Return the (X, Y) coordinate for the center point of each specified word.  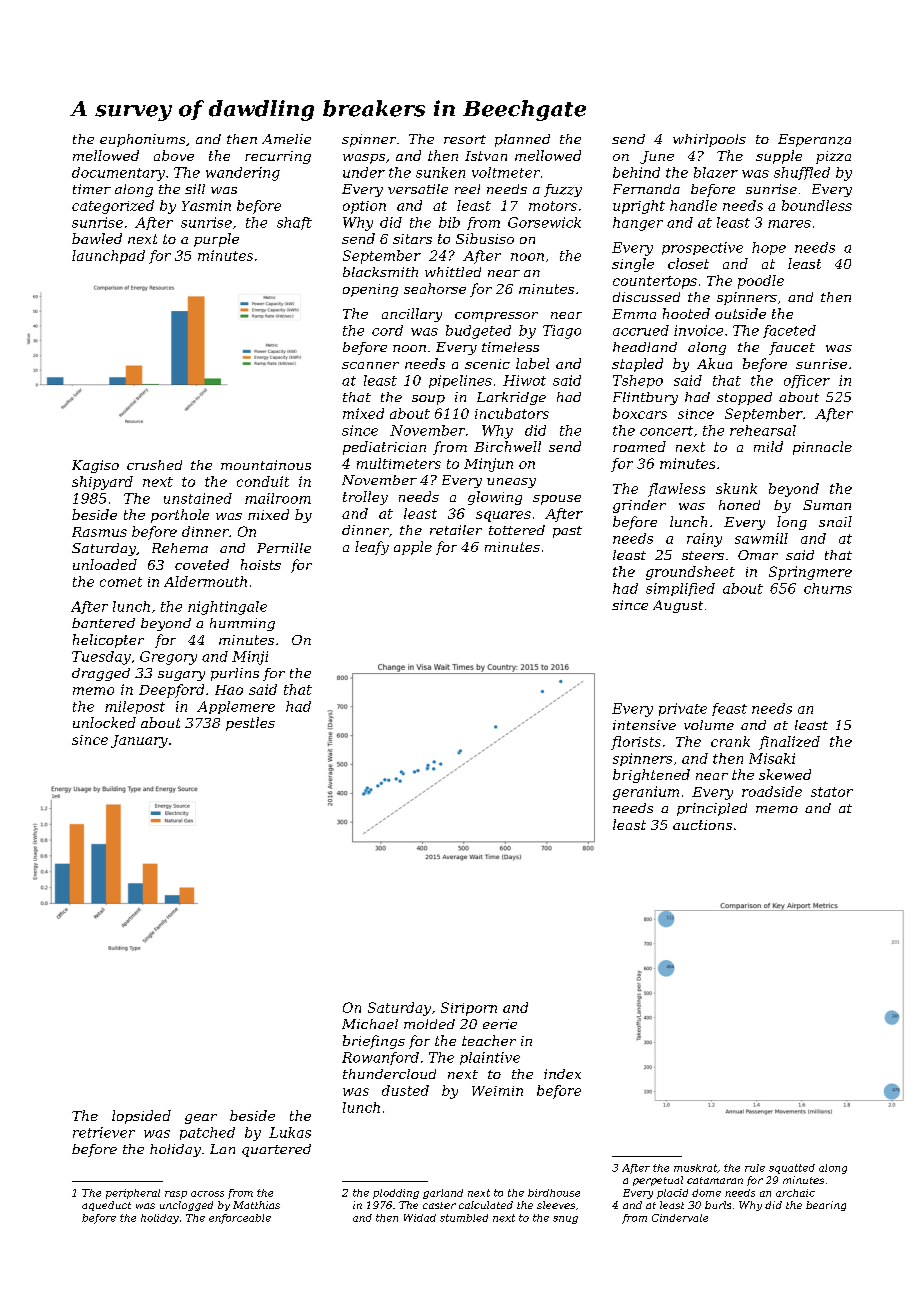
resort (465, 139)
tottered (517, 530)
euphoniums (142, 140)
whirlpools (709, 140)
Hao (229, 690)
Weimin (497, 1091)
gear (201, 1119)
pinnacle (822, 448)
